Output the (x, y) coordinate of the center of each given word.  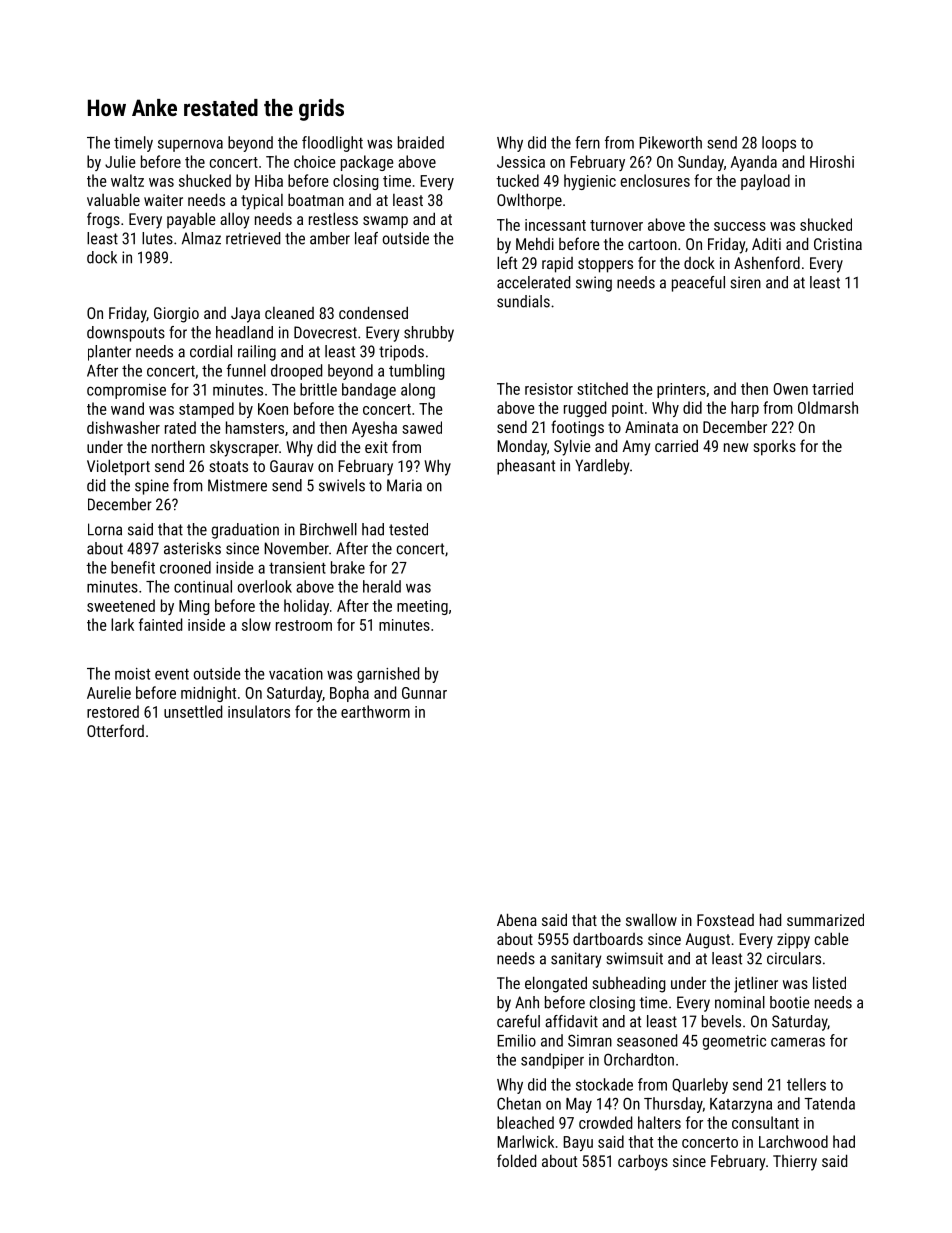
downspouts (126, 334)
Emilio (516, 1040)
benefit (133, 567)
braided (421, 142)
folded (516, 1160)
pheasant (526, 467)
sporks (775, 448)
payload (765, 182)
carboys (643, 1162)
